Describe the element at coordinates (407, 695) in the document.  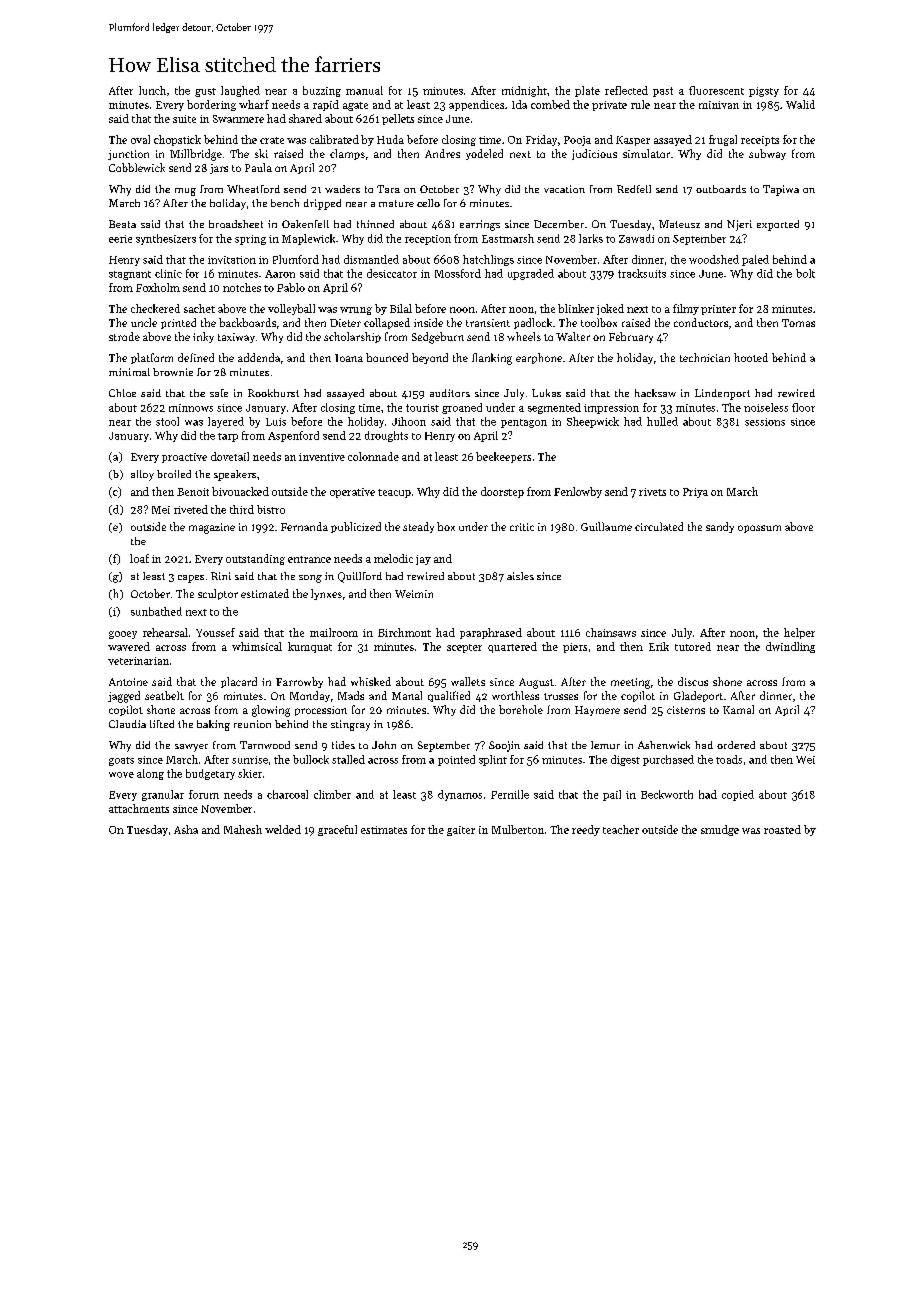
I see `Manal` at that location.
